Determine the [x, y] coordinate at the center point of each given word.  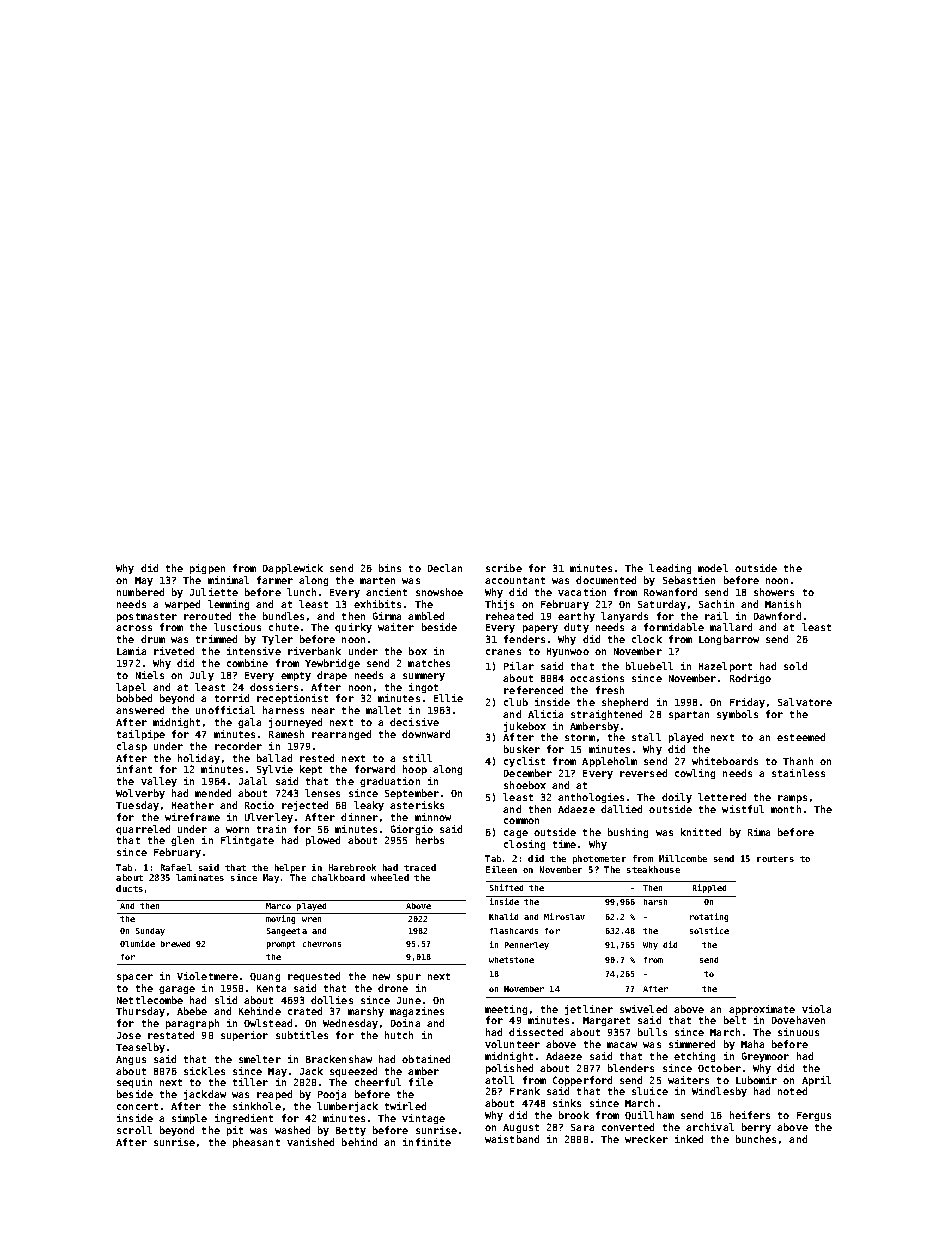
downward [426, 734]
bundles [283, 616]
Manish [783, 604]
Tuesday [137, 806]
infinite [427, 1142]
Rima [759, 832]
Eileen [501, 869]
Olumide [137, 943]
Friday [747, 703]
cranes [503, 652]
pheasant [256, 1143]
